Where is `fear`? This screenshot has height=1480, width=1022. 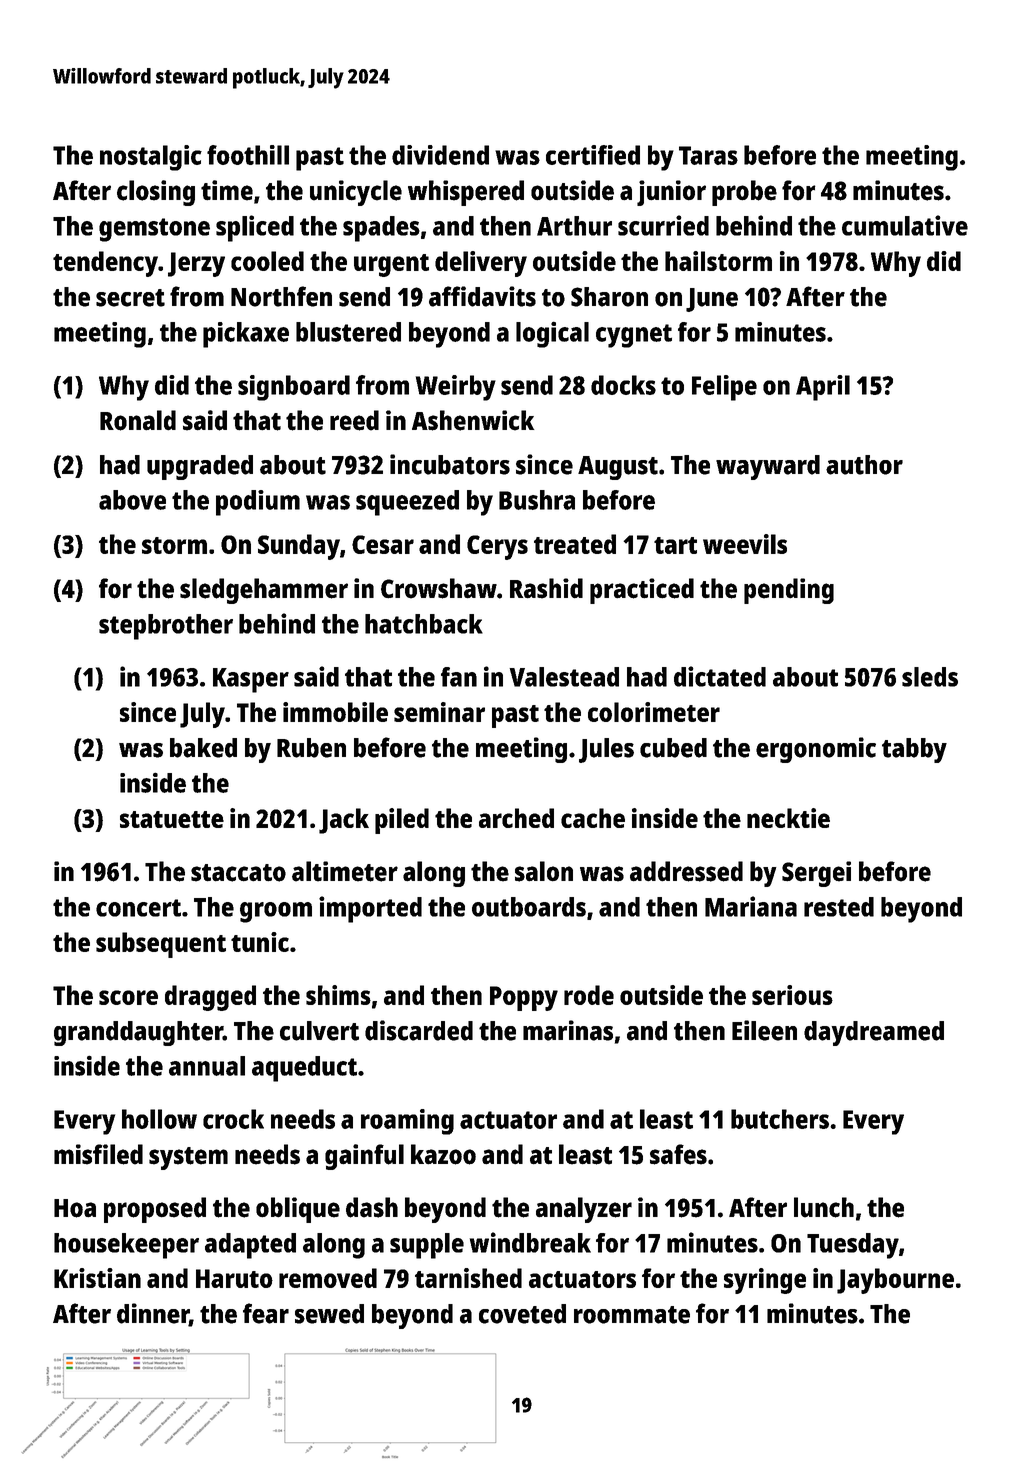
fear is located at coordinates (266, 1313).
